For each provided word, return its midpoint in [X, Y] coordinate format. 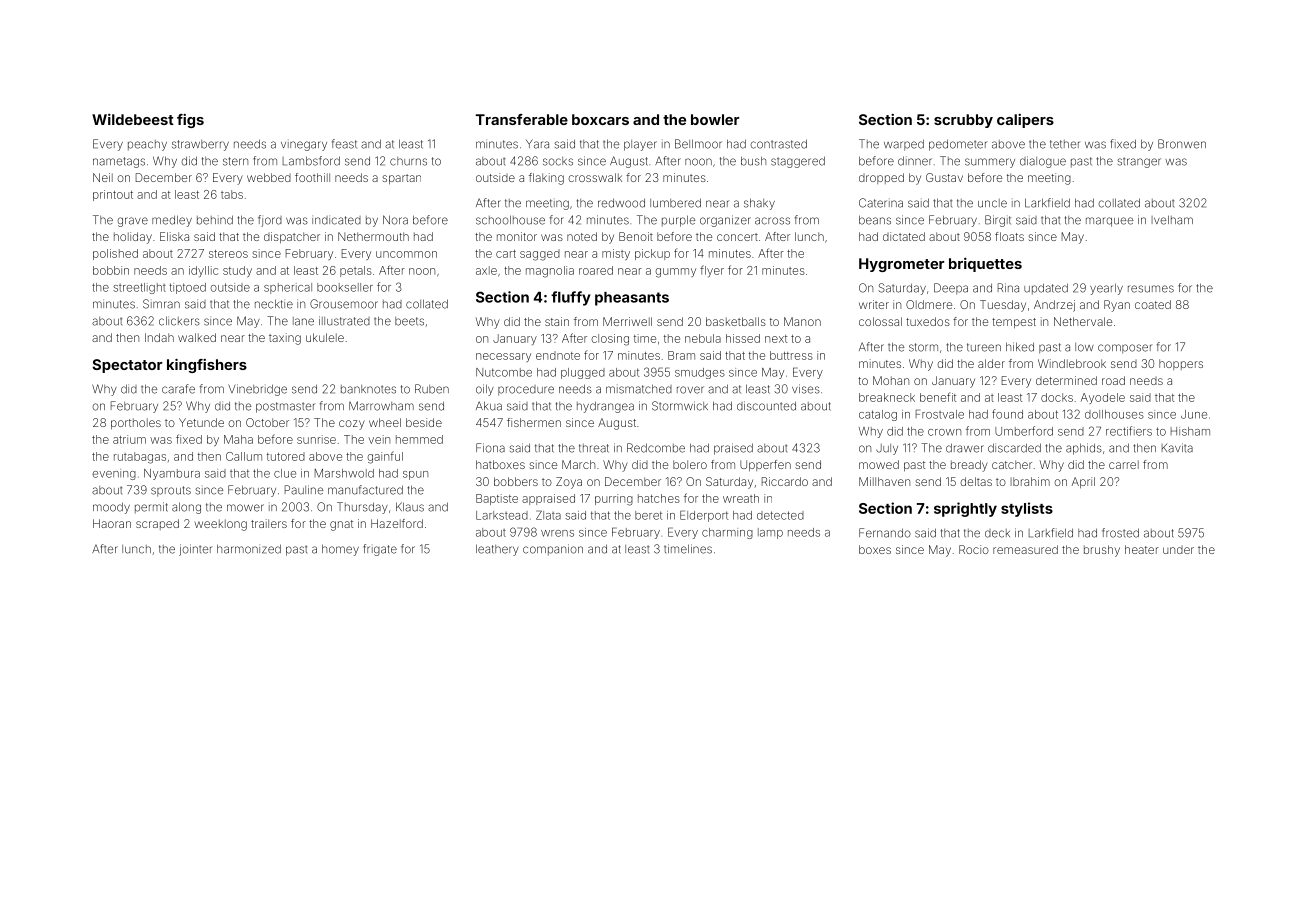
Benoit [636, 236]
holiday [133, 238]
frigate [380, 550]
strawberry [200, 145]
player [640, 145]
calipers [1025, 121]
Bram [681, 355]
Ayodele [1103, 398]
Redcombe [656, 448]
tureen [984, 347]
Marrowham [381, 406]
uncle [992, 203]
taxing [285, 339]
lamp [770, 533]
